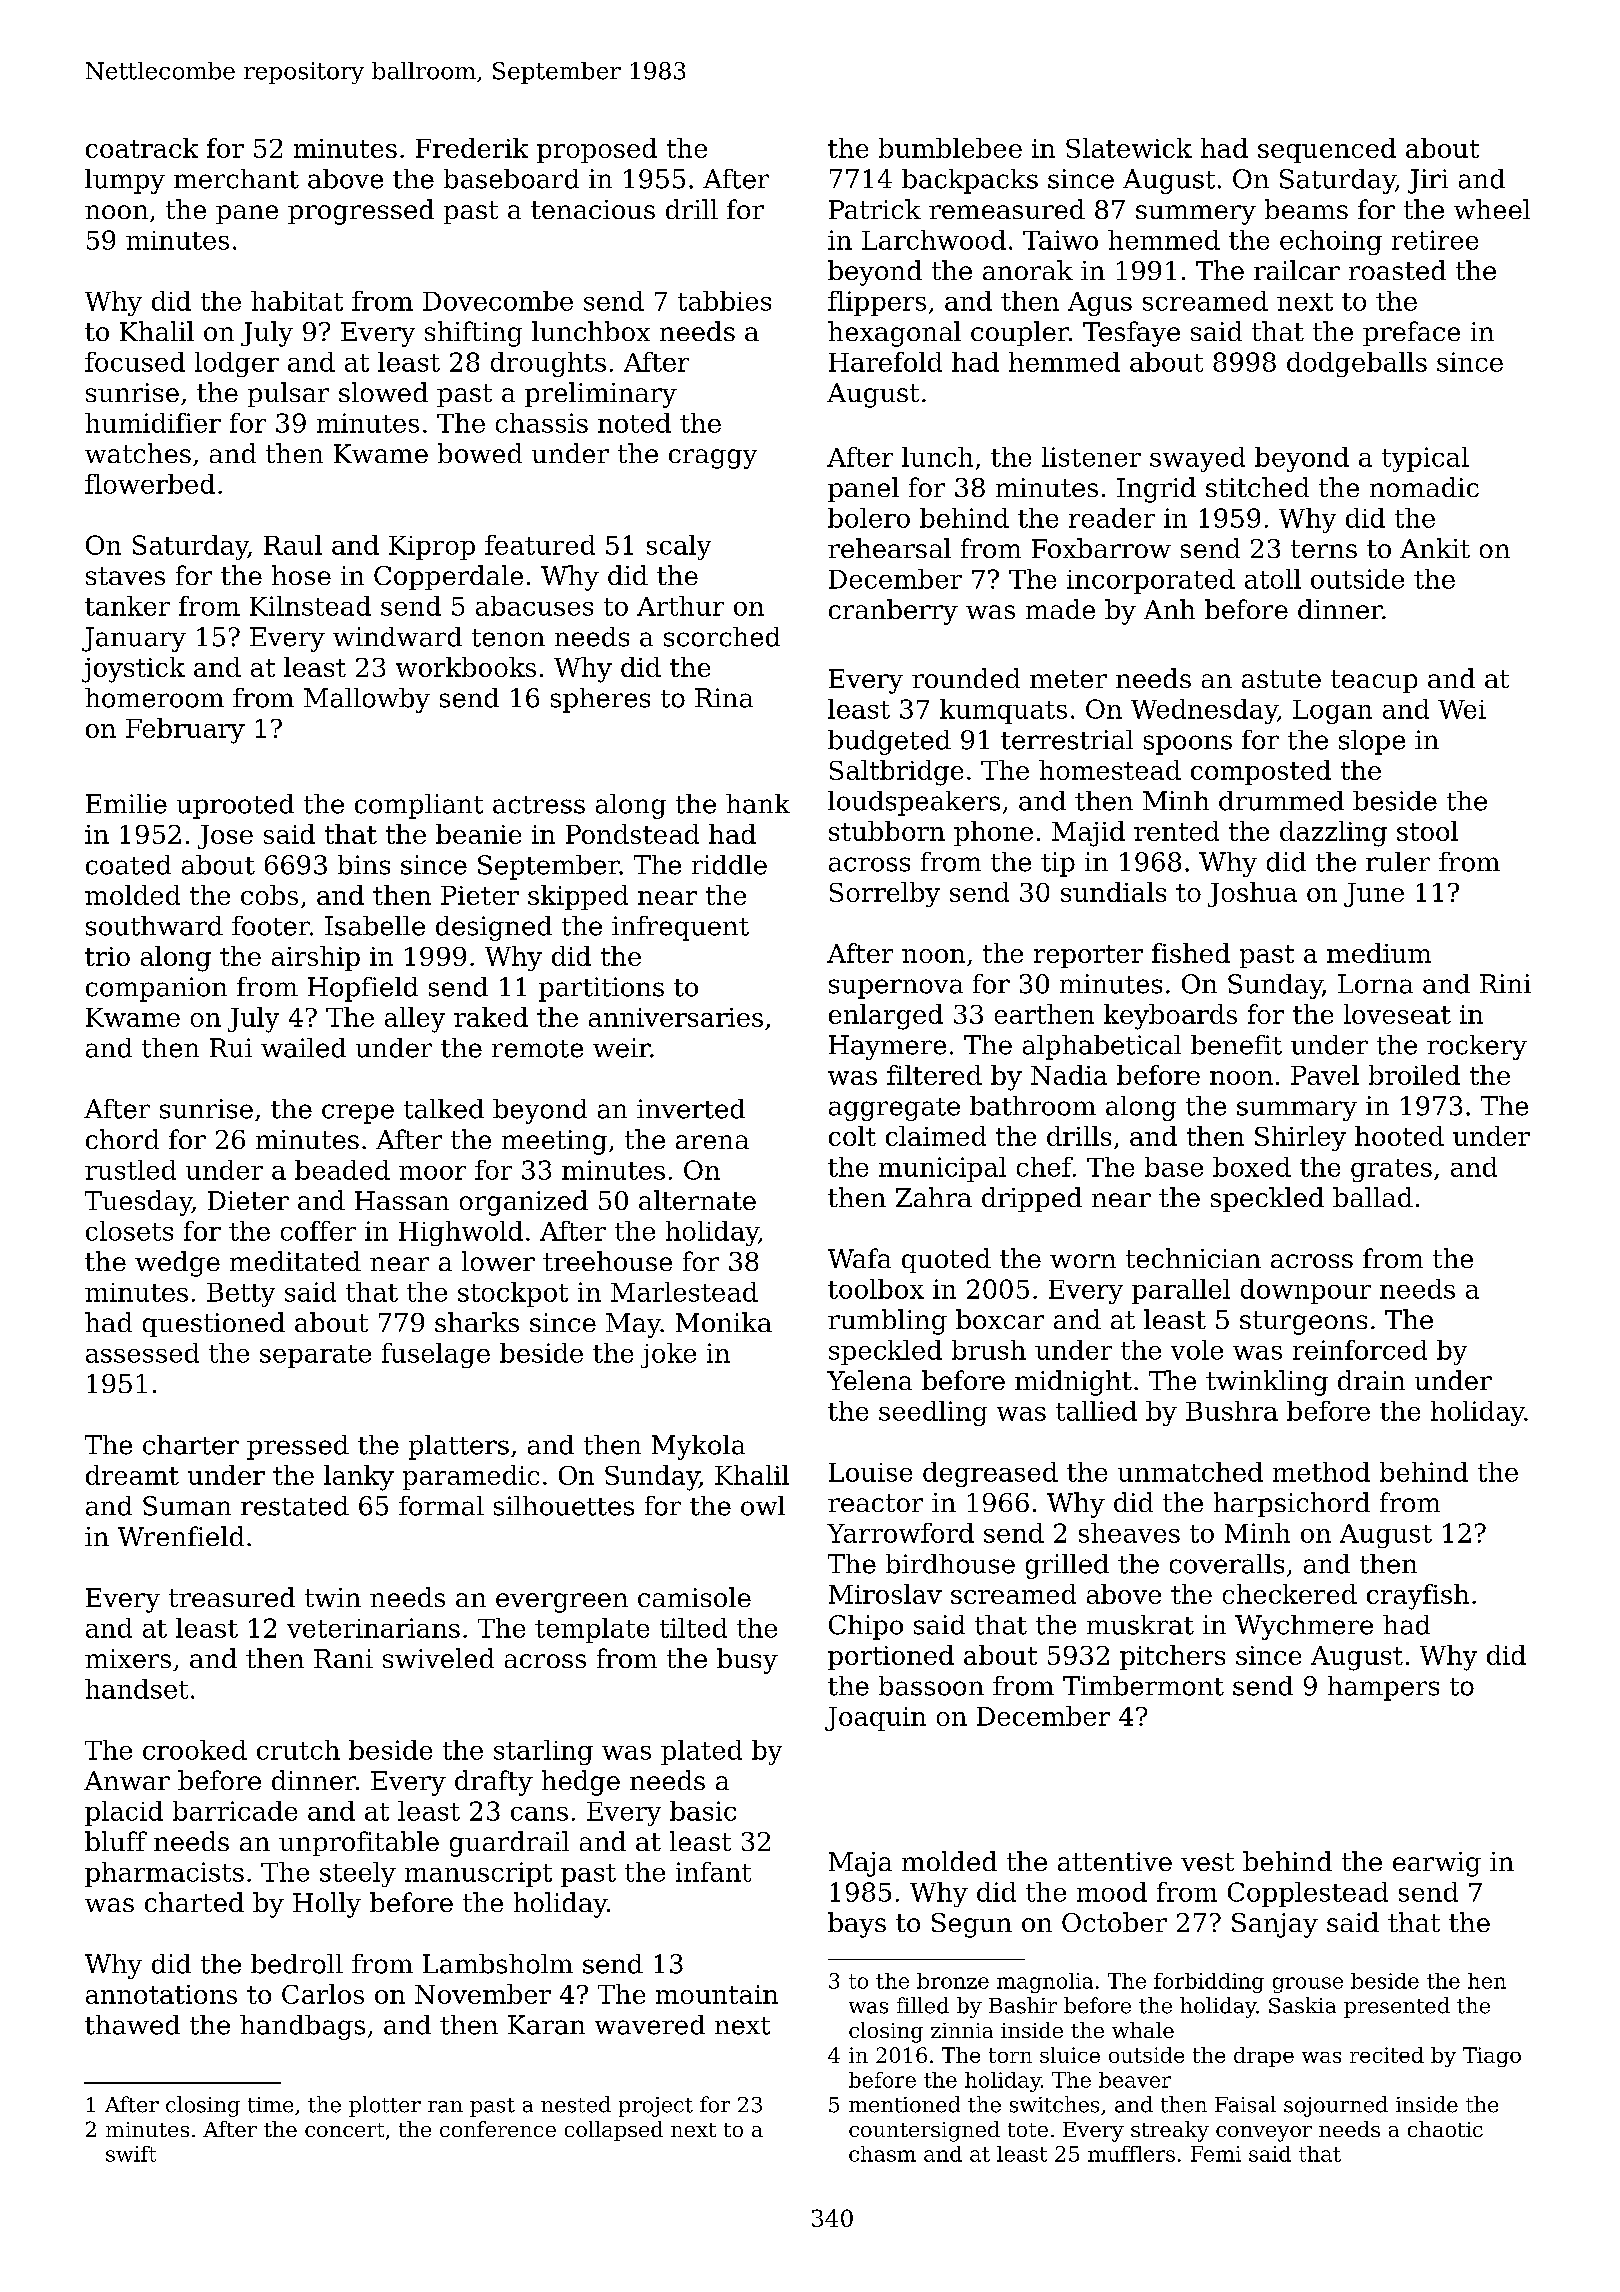  What do you see at coordinates (597, 150) in the page?
I see `proposed` at bounding box center [597, 150].
